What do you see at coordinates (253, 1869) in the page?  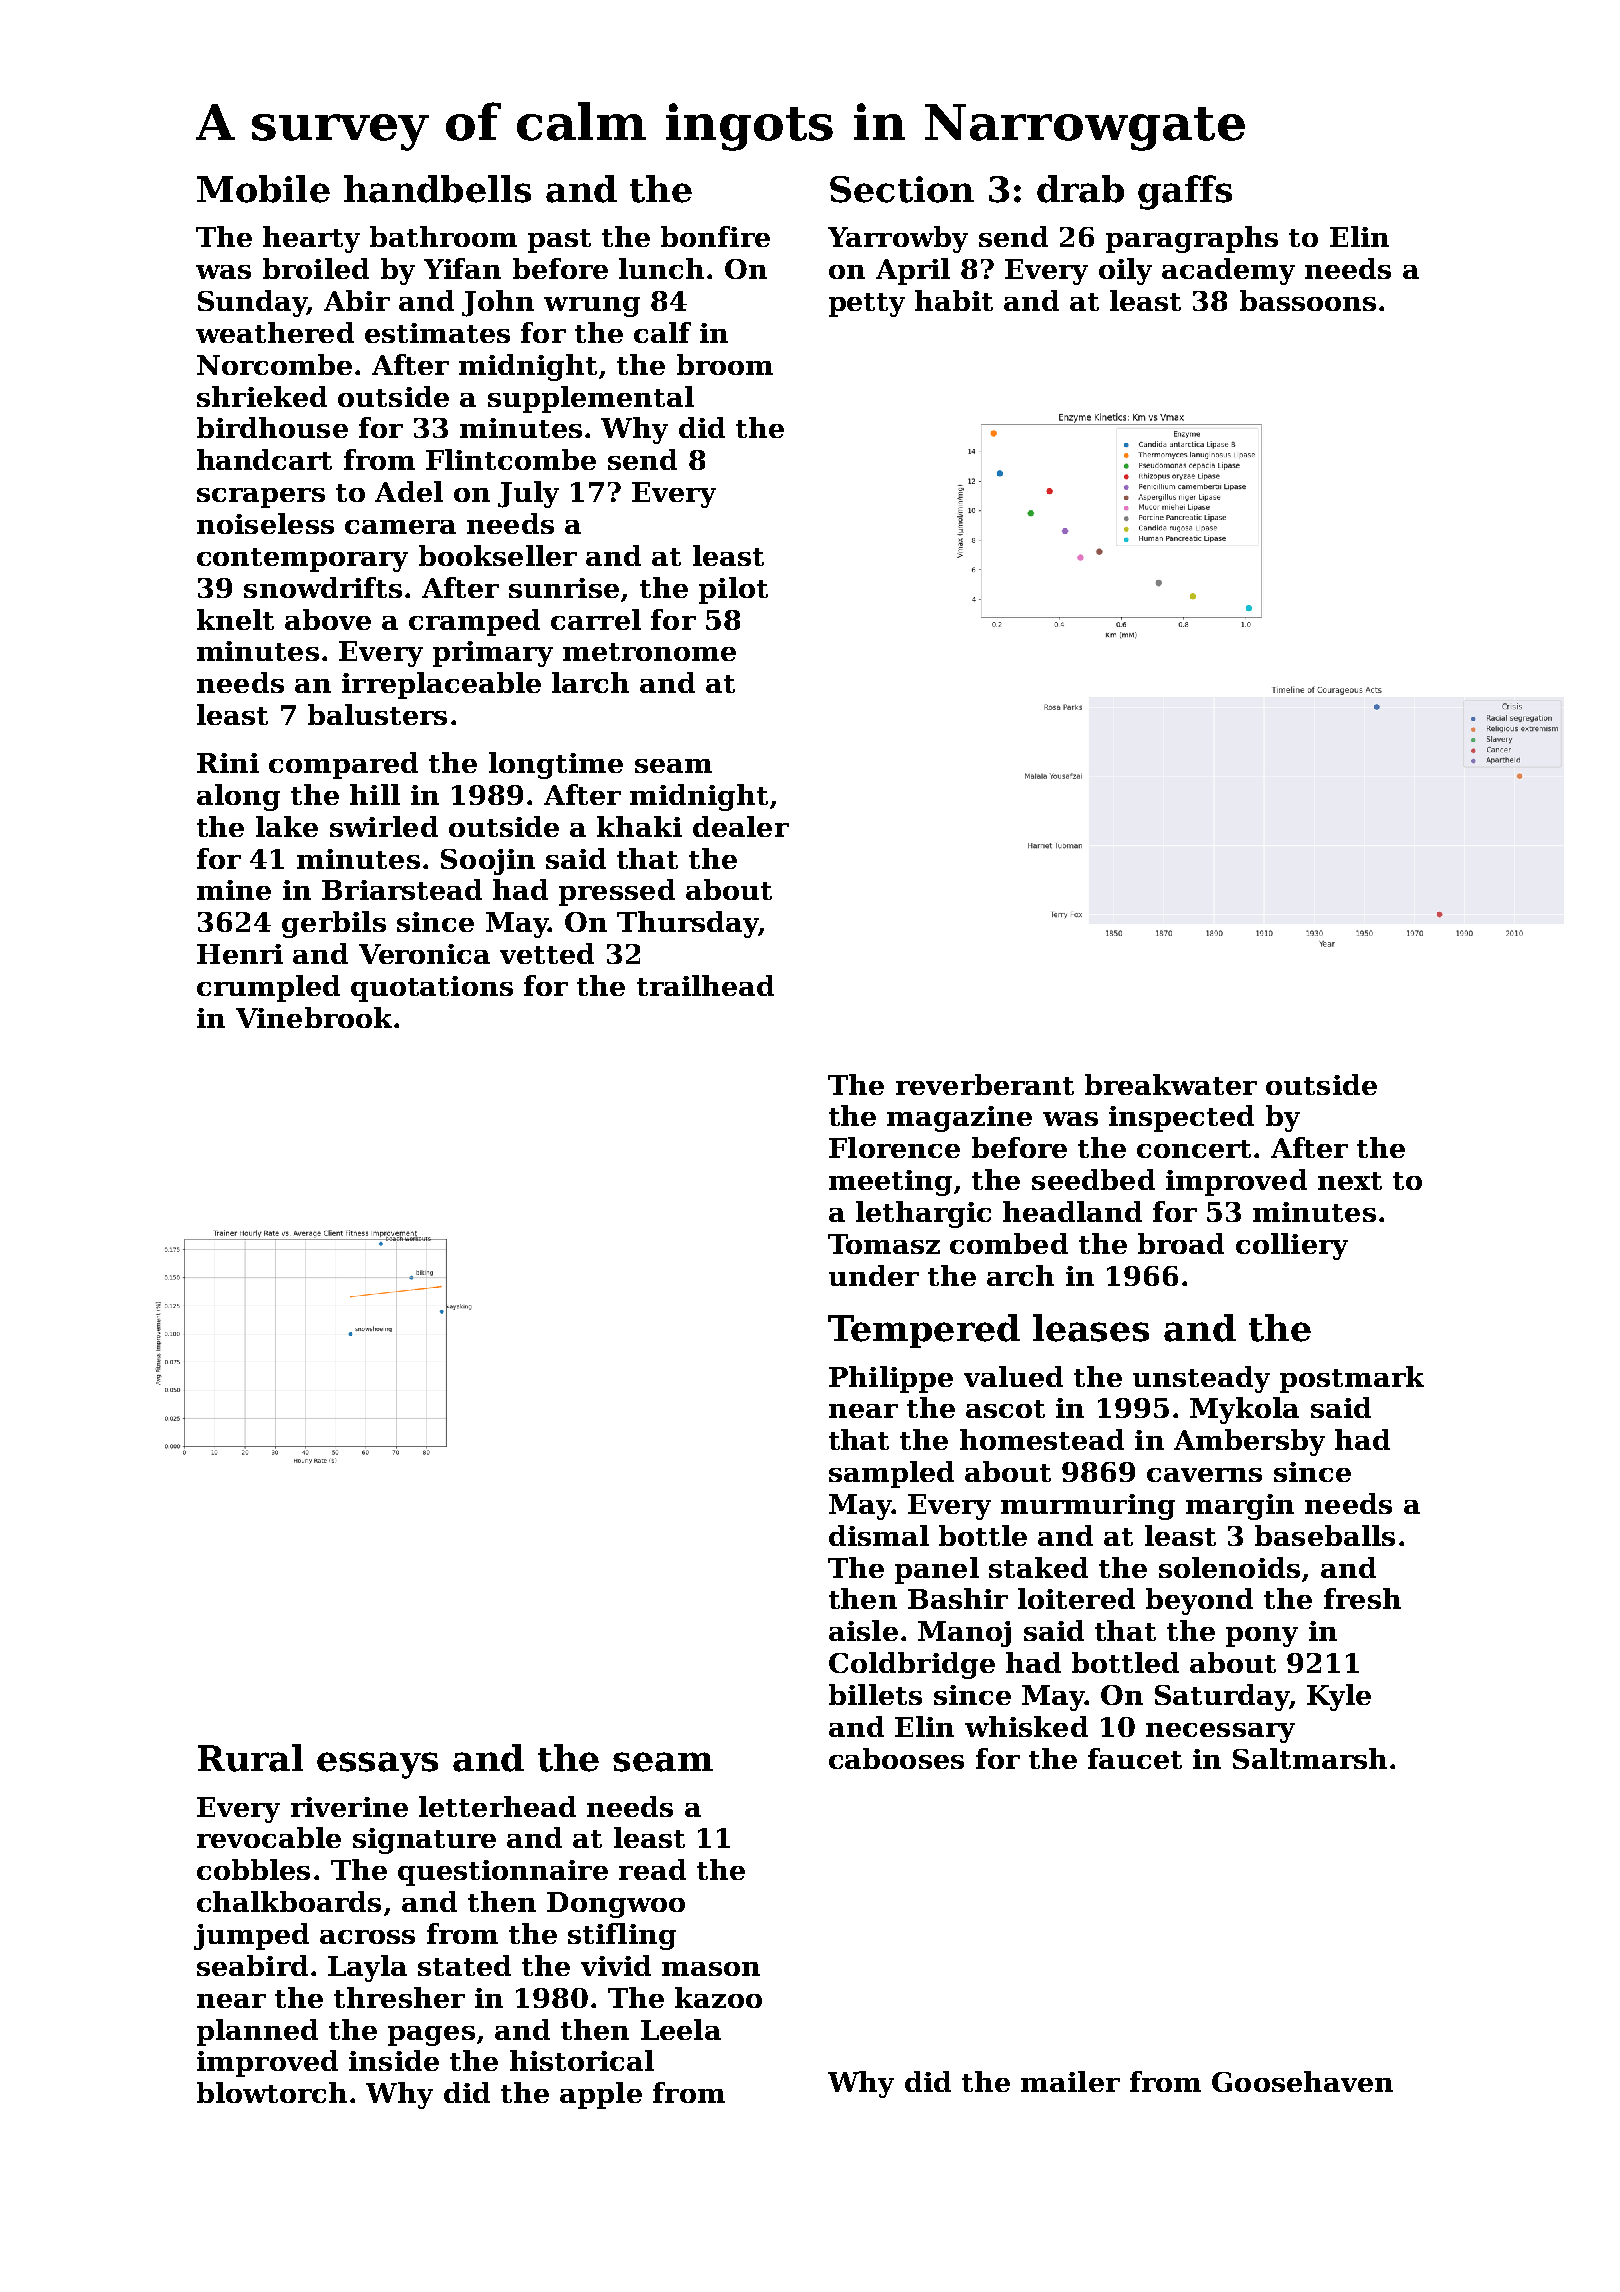 I see `cobbles` at bounding box center [253, 1869].
